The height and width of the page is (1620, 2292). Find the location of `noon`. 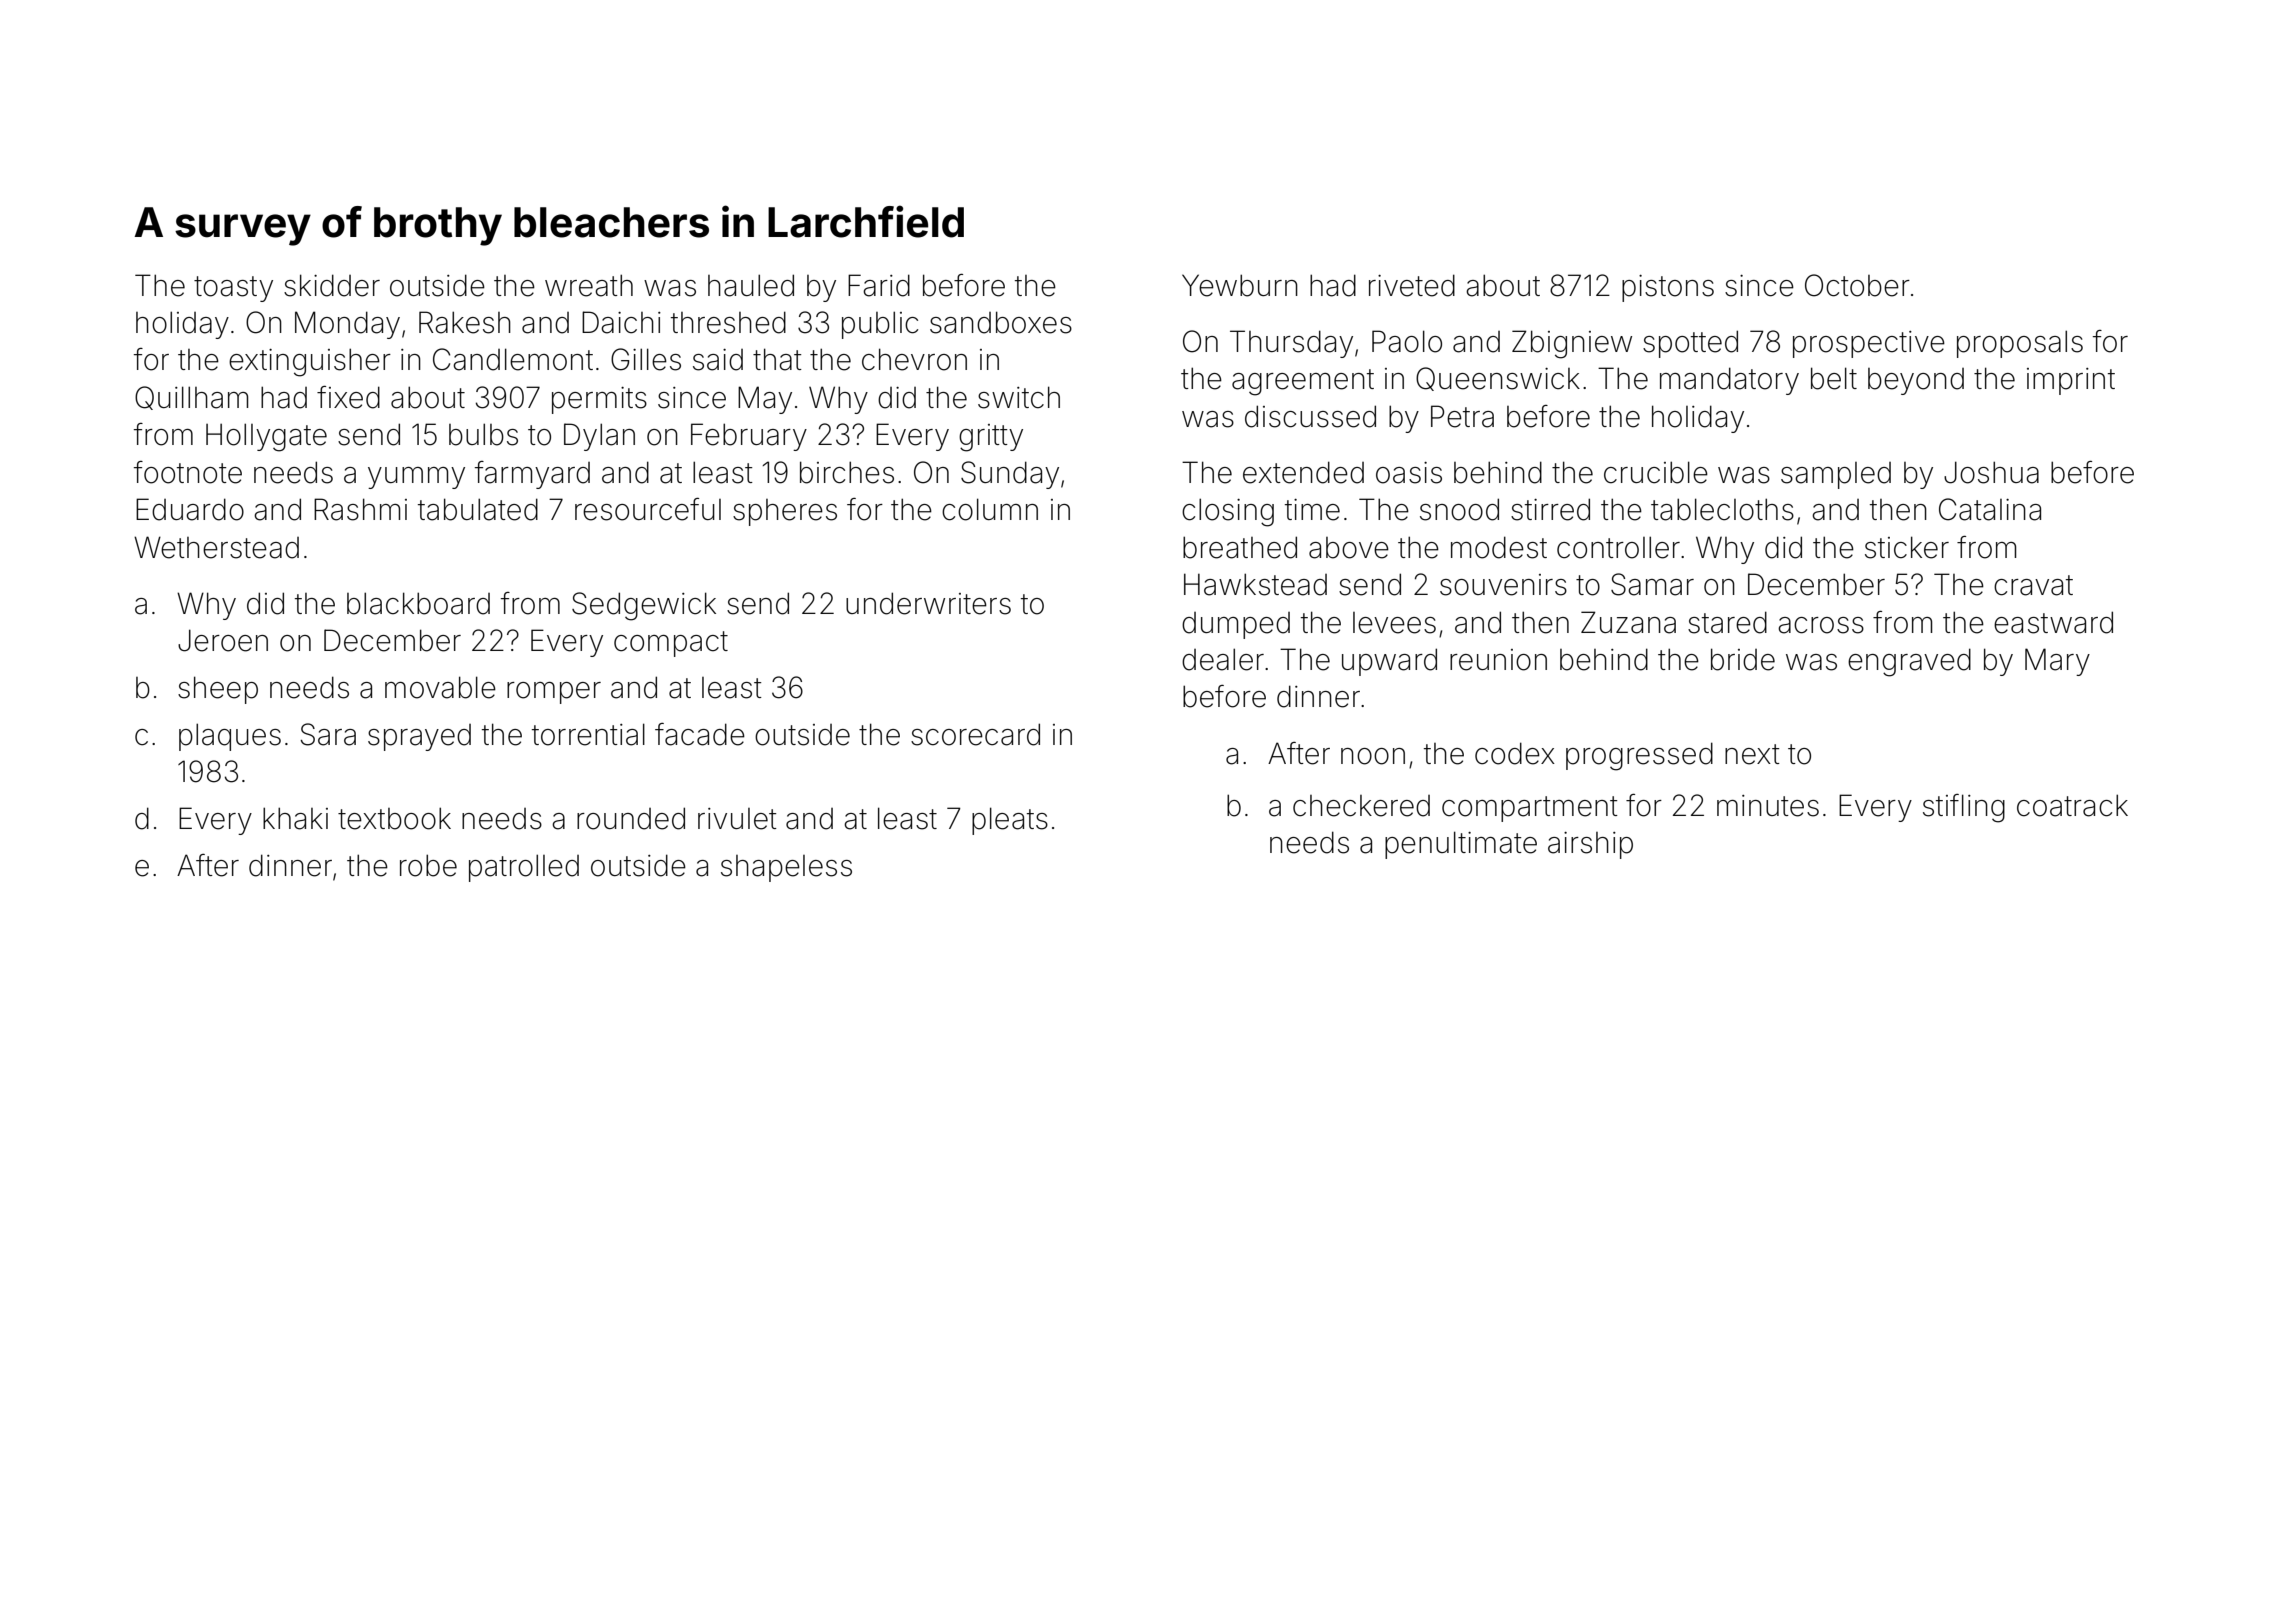

noon is located at coordinates (1373, 756).
